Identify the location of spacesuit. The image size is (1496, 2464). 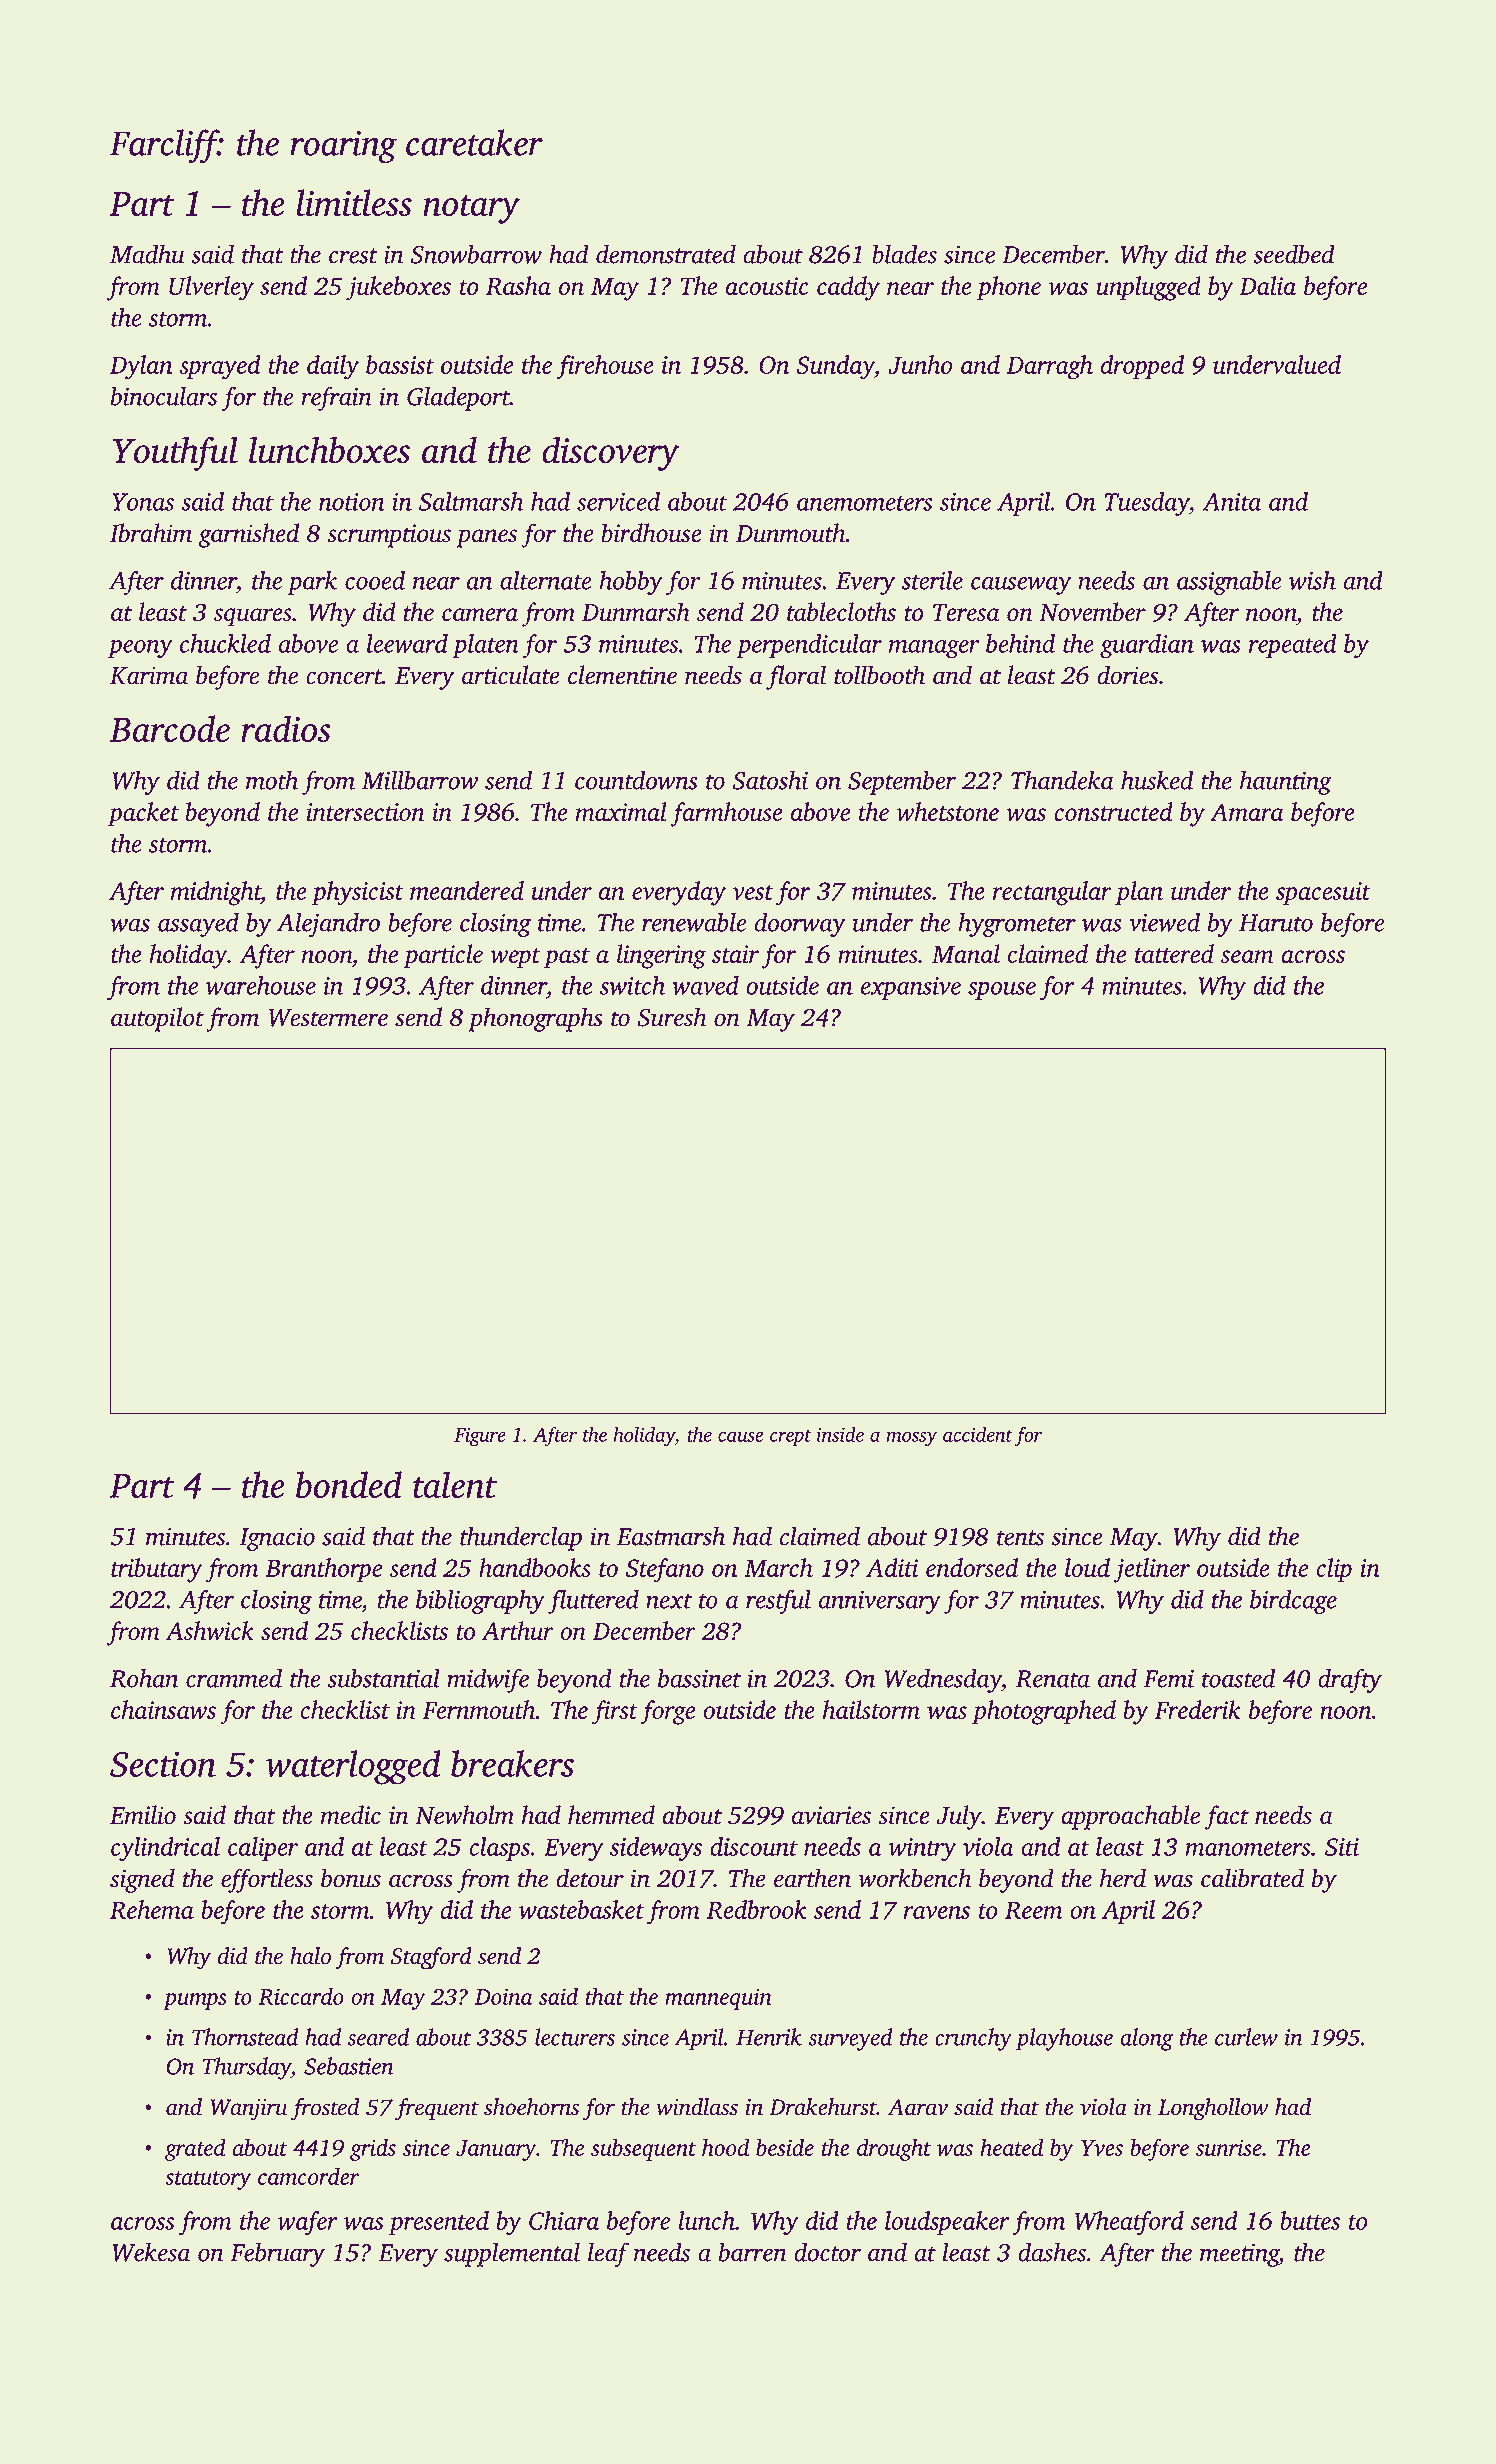
(1323, 894).
